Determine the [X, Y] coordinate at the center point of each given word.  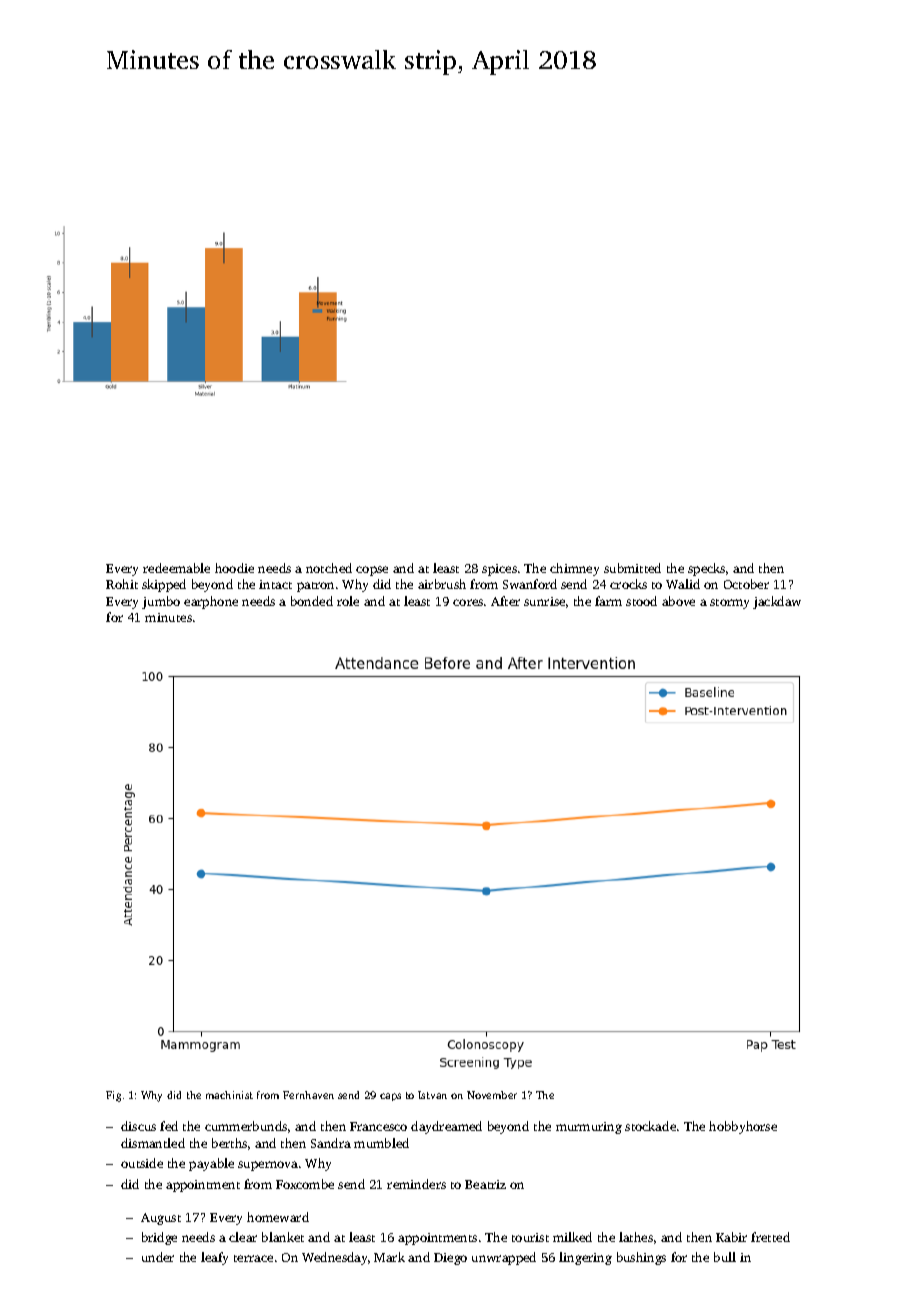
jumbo [161, 602]
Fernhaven [308, 1095]
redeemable [176, 568]
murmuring [589, 1128]
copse [372, 571]
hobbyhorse [743, 1127]
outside [142, 1163]
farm [608, 601]
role [348, 601]
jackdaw [777, 602]
